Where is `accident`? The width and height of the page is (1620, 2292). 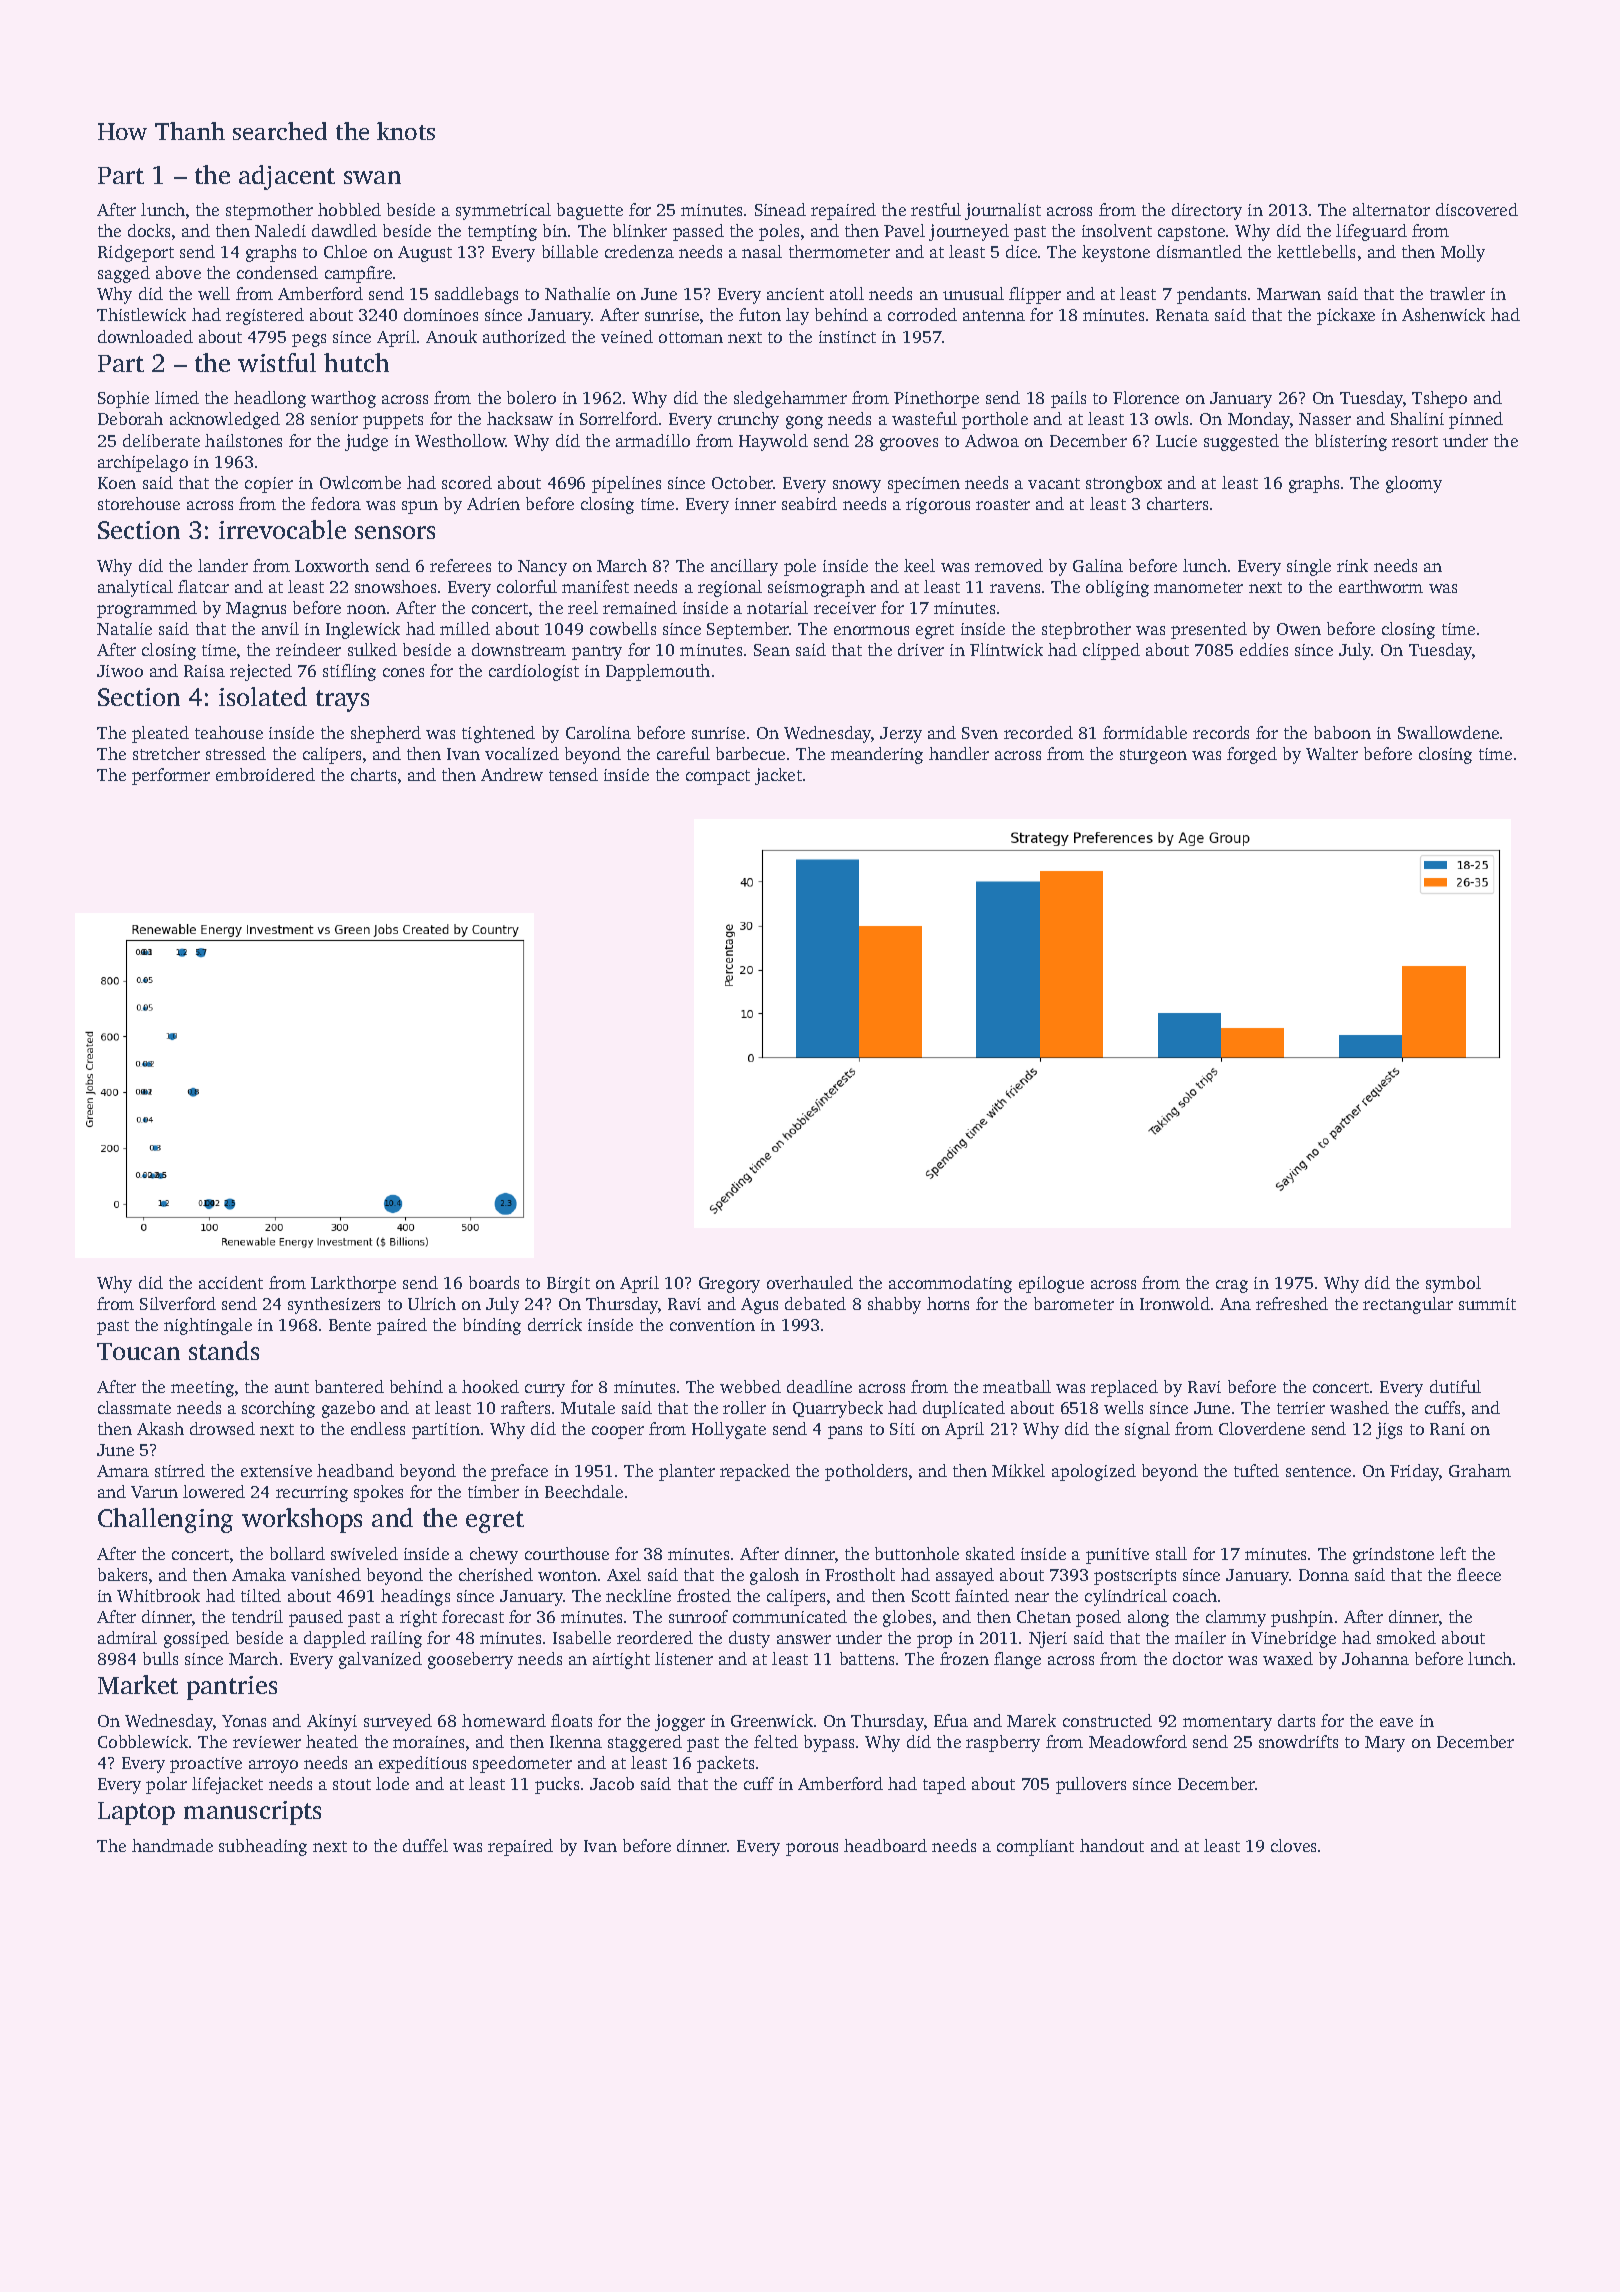
accident is located at coordinates (231, 1282).
